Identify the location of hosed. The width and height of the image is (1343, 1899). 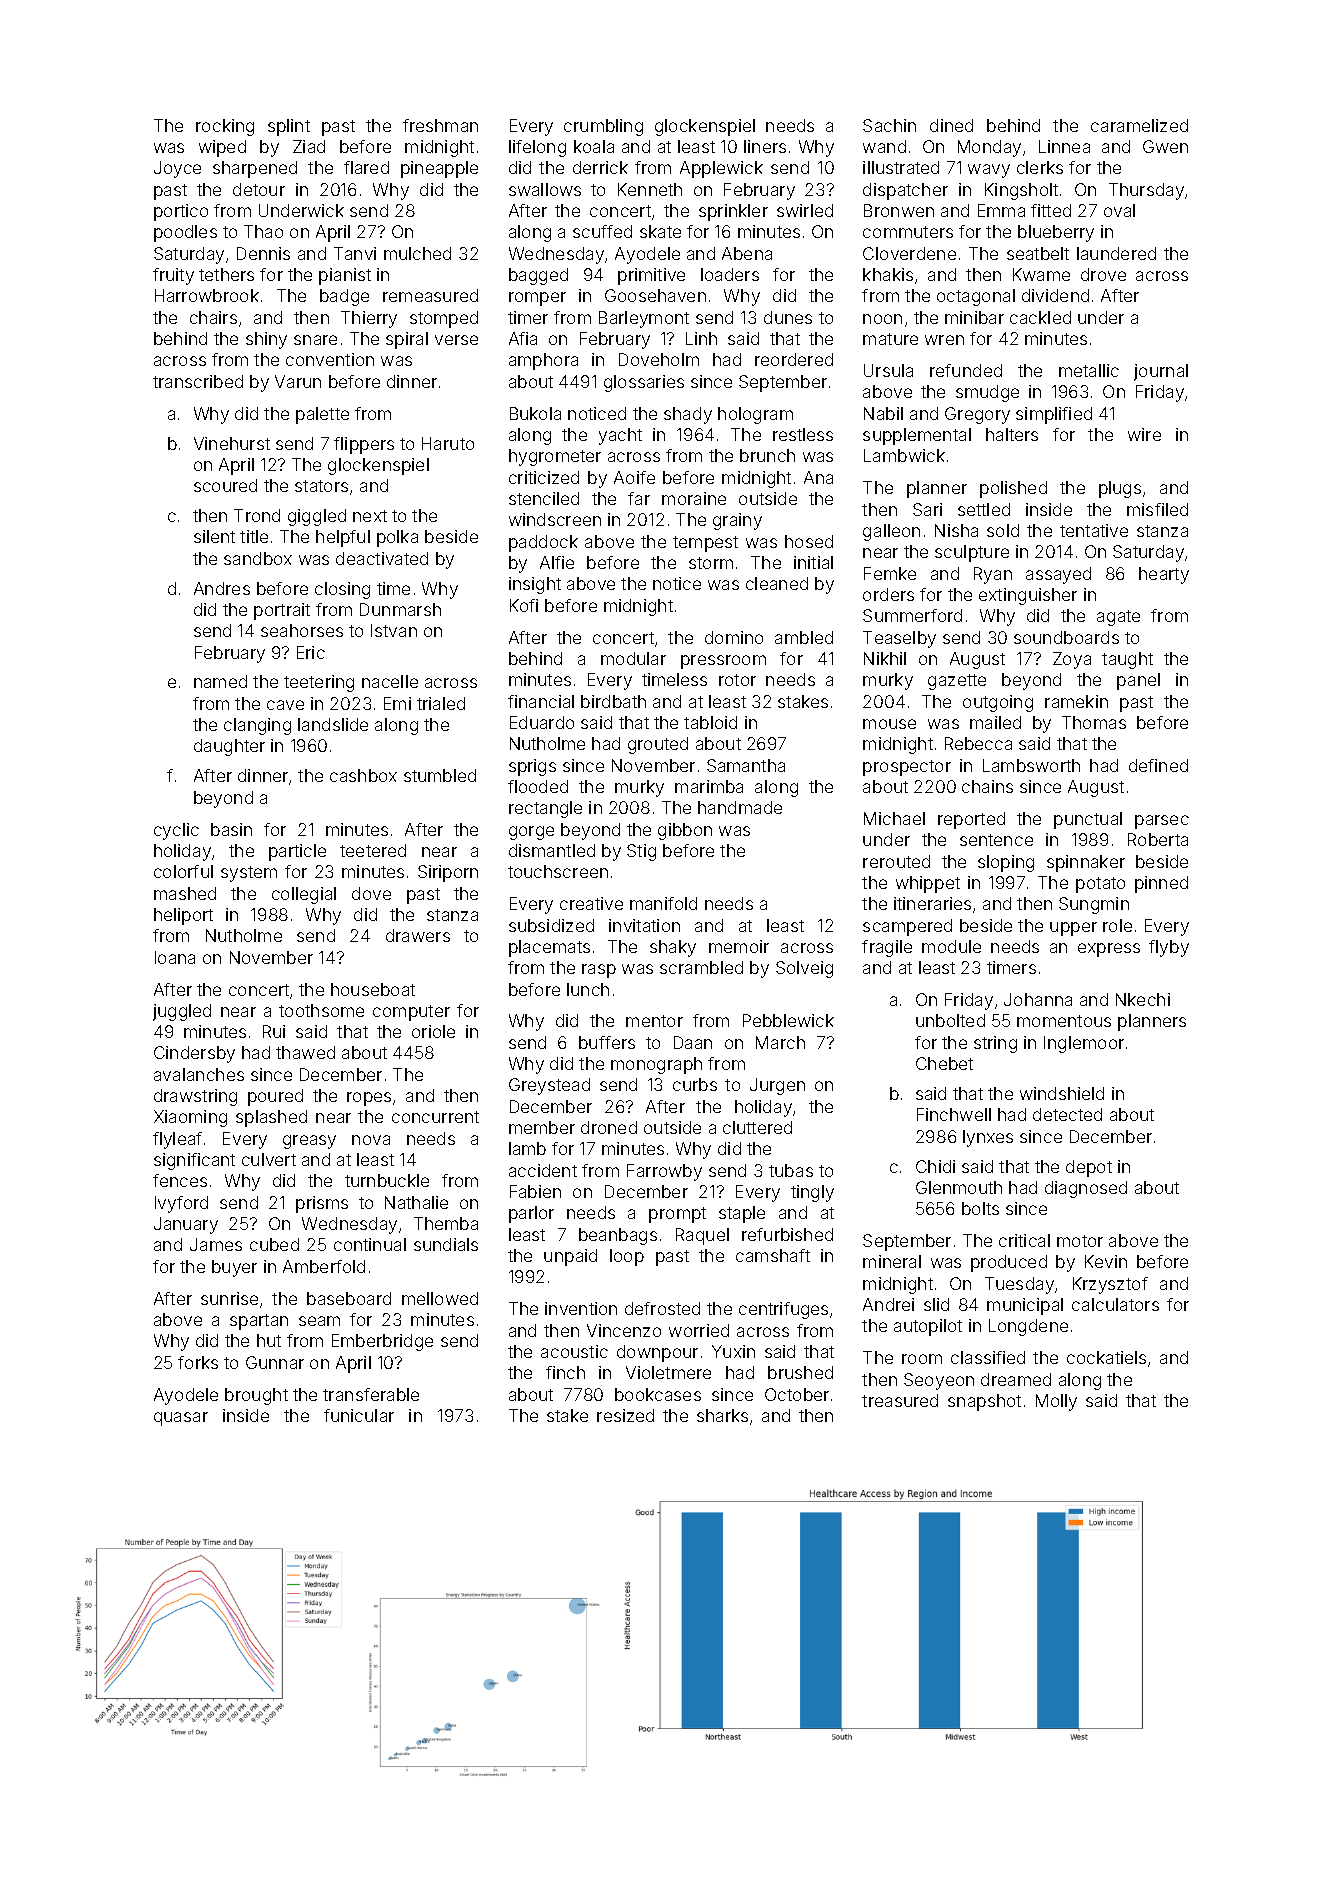
(809, 541).
